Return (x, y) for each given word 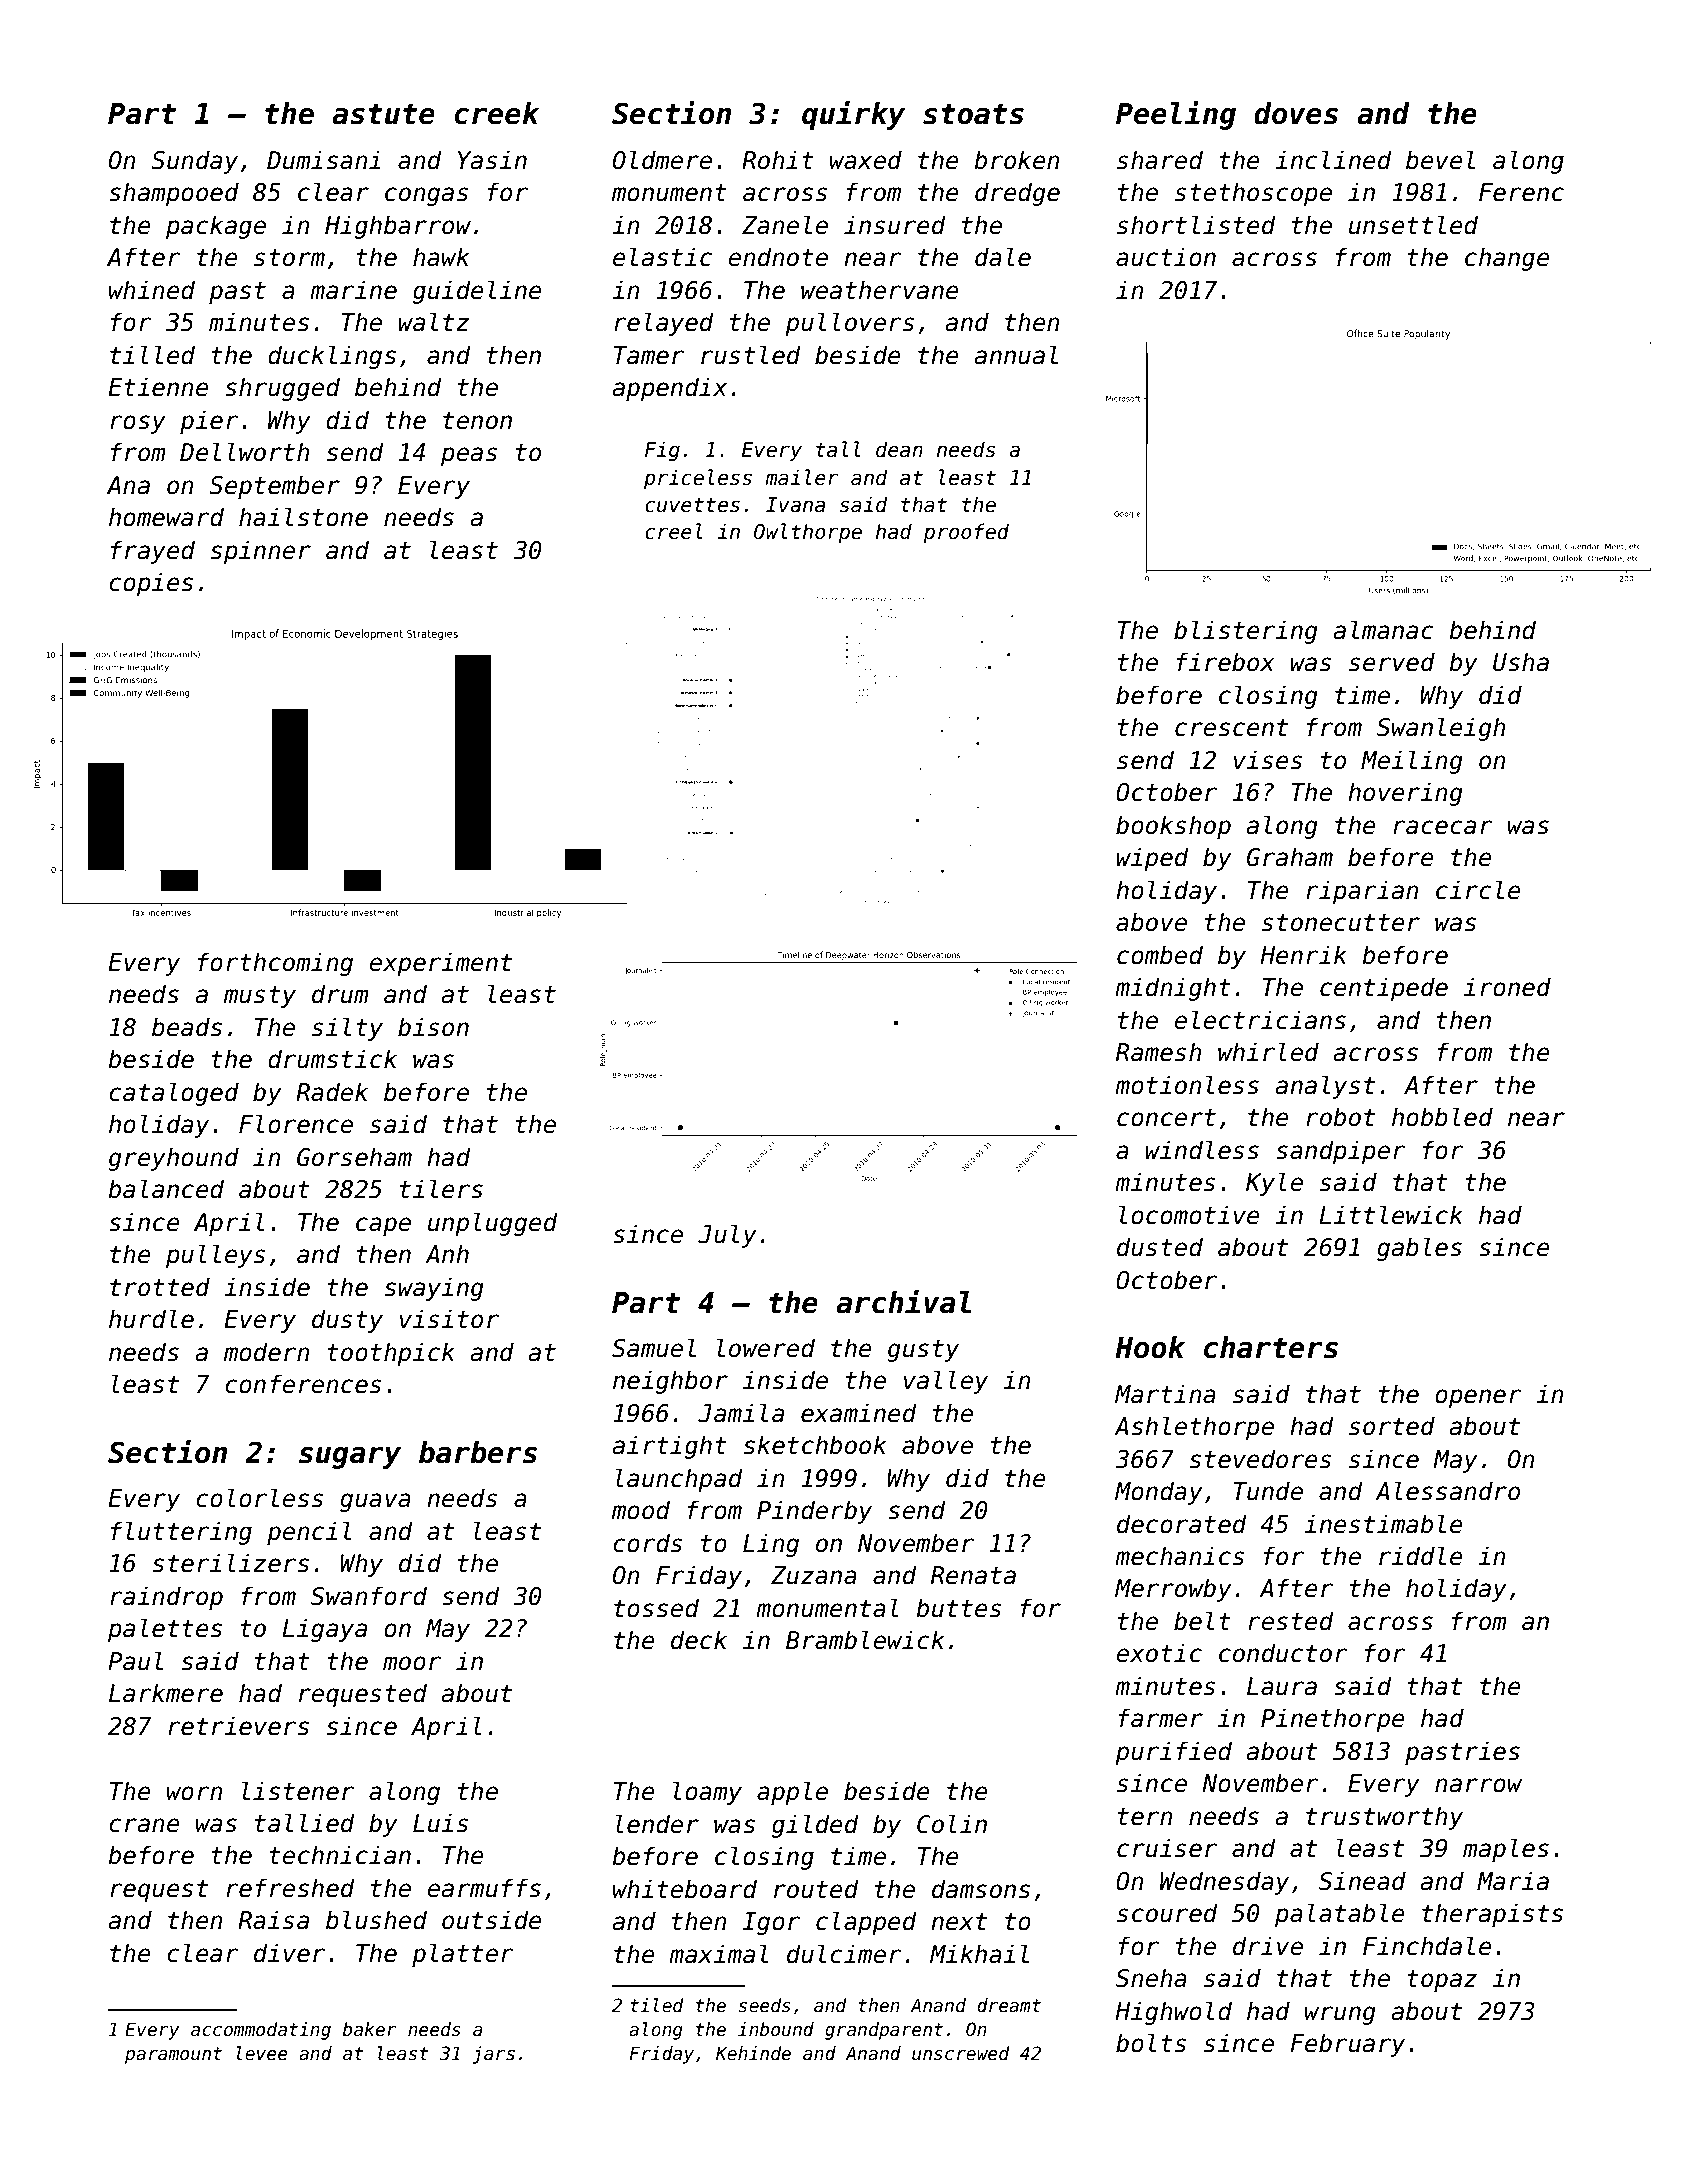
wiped (1152, 859)
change (1507, 259)
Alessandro (1447, 1491)
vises (1268, 760)
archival (903, 1301)
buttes (959, 1608)
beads (187, 1027)
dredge (1017, 194)
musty (260, 997)
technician (340, 1855)
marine (353, 290)
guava (375, 1502)
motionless (1187, 1085)
